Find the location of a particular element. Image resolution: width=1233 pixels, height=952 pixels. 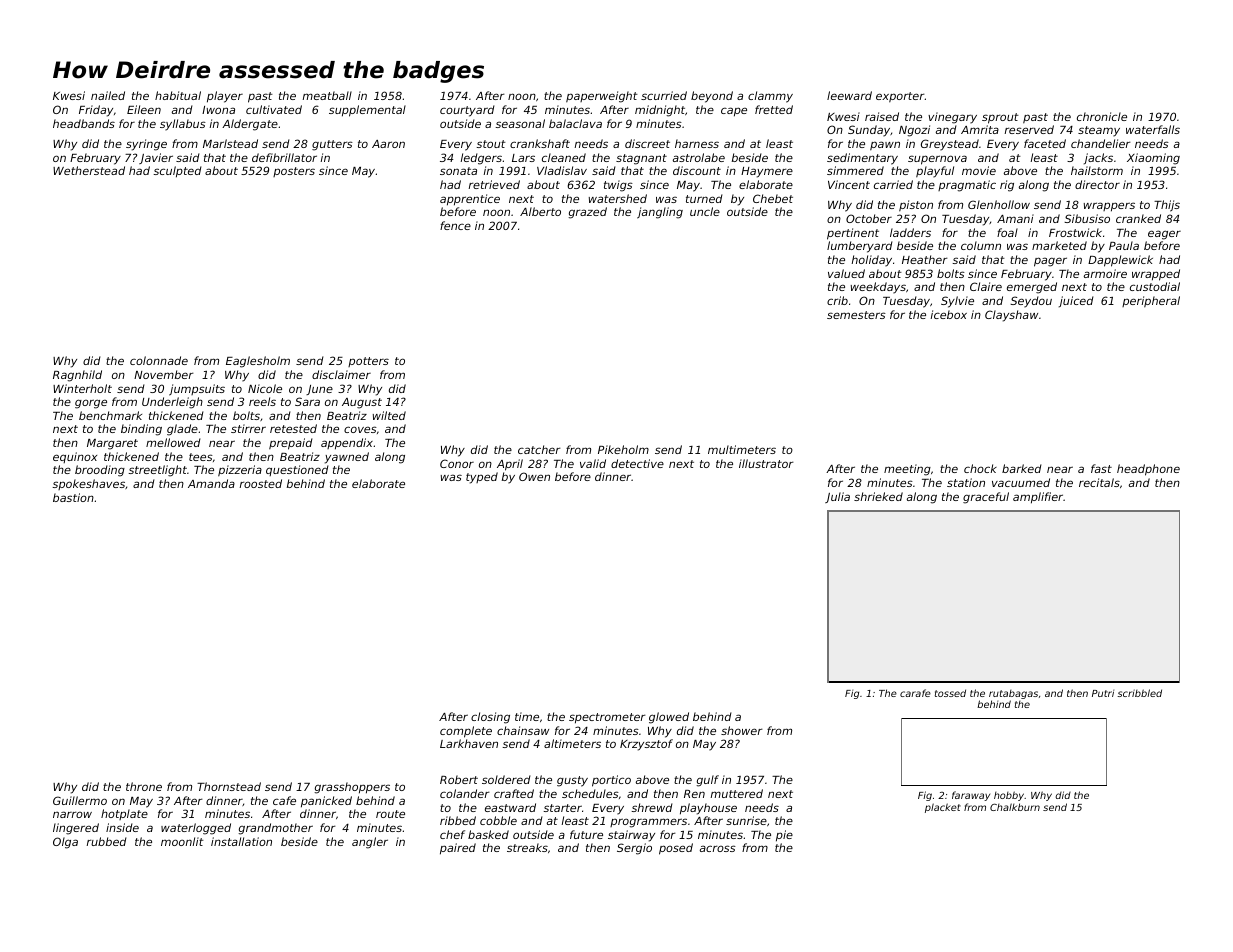

Olga is located at coordinates (65, 843).
